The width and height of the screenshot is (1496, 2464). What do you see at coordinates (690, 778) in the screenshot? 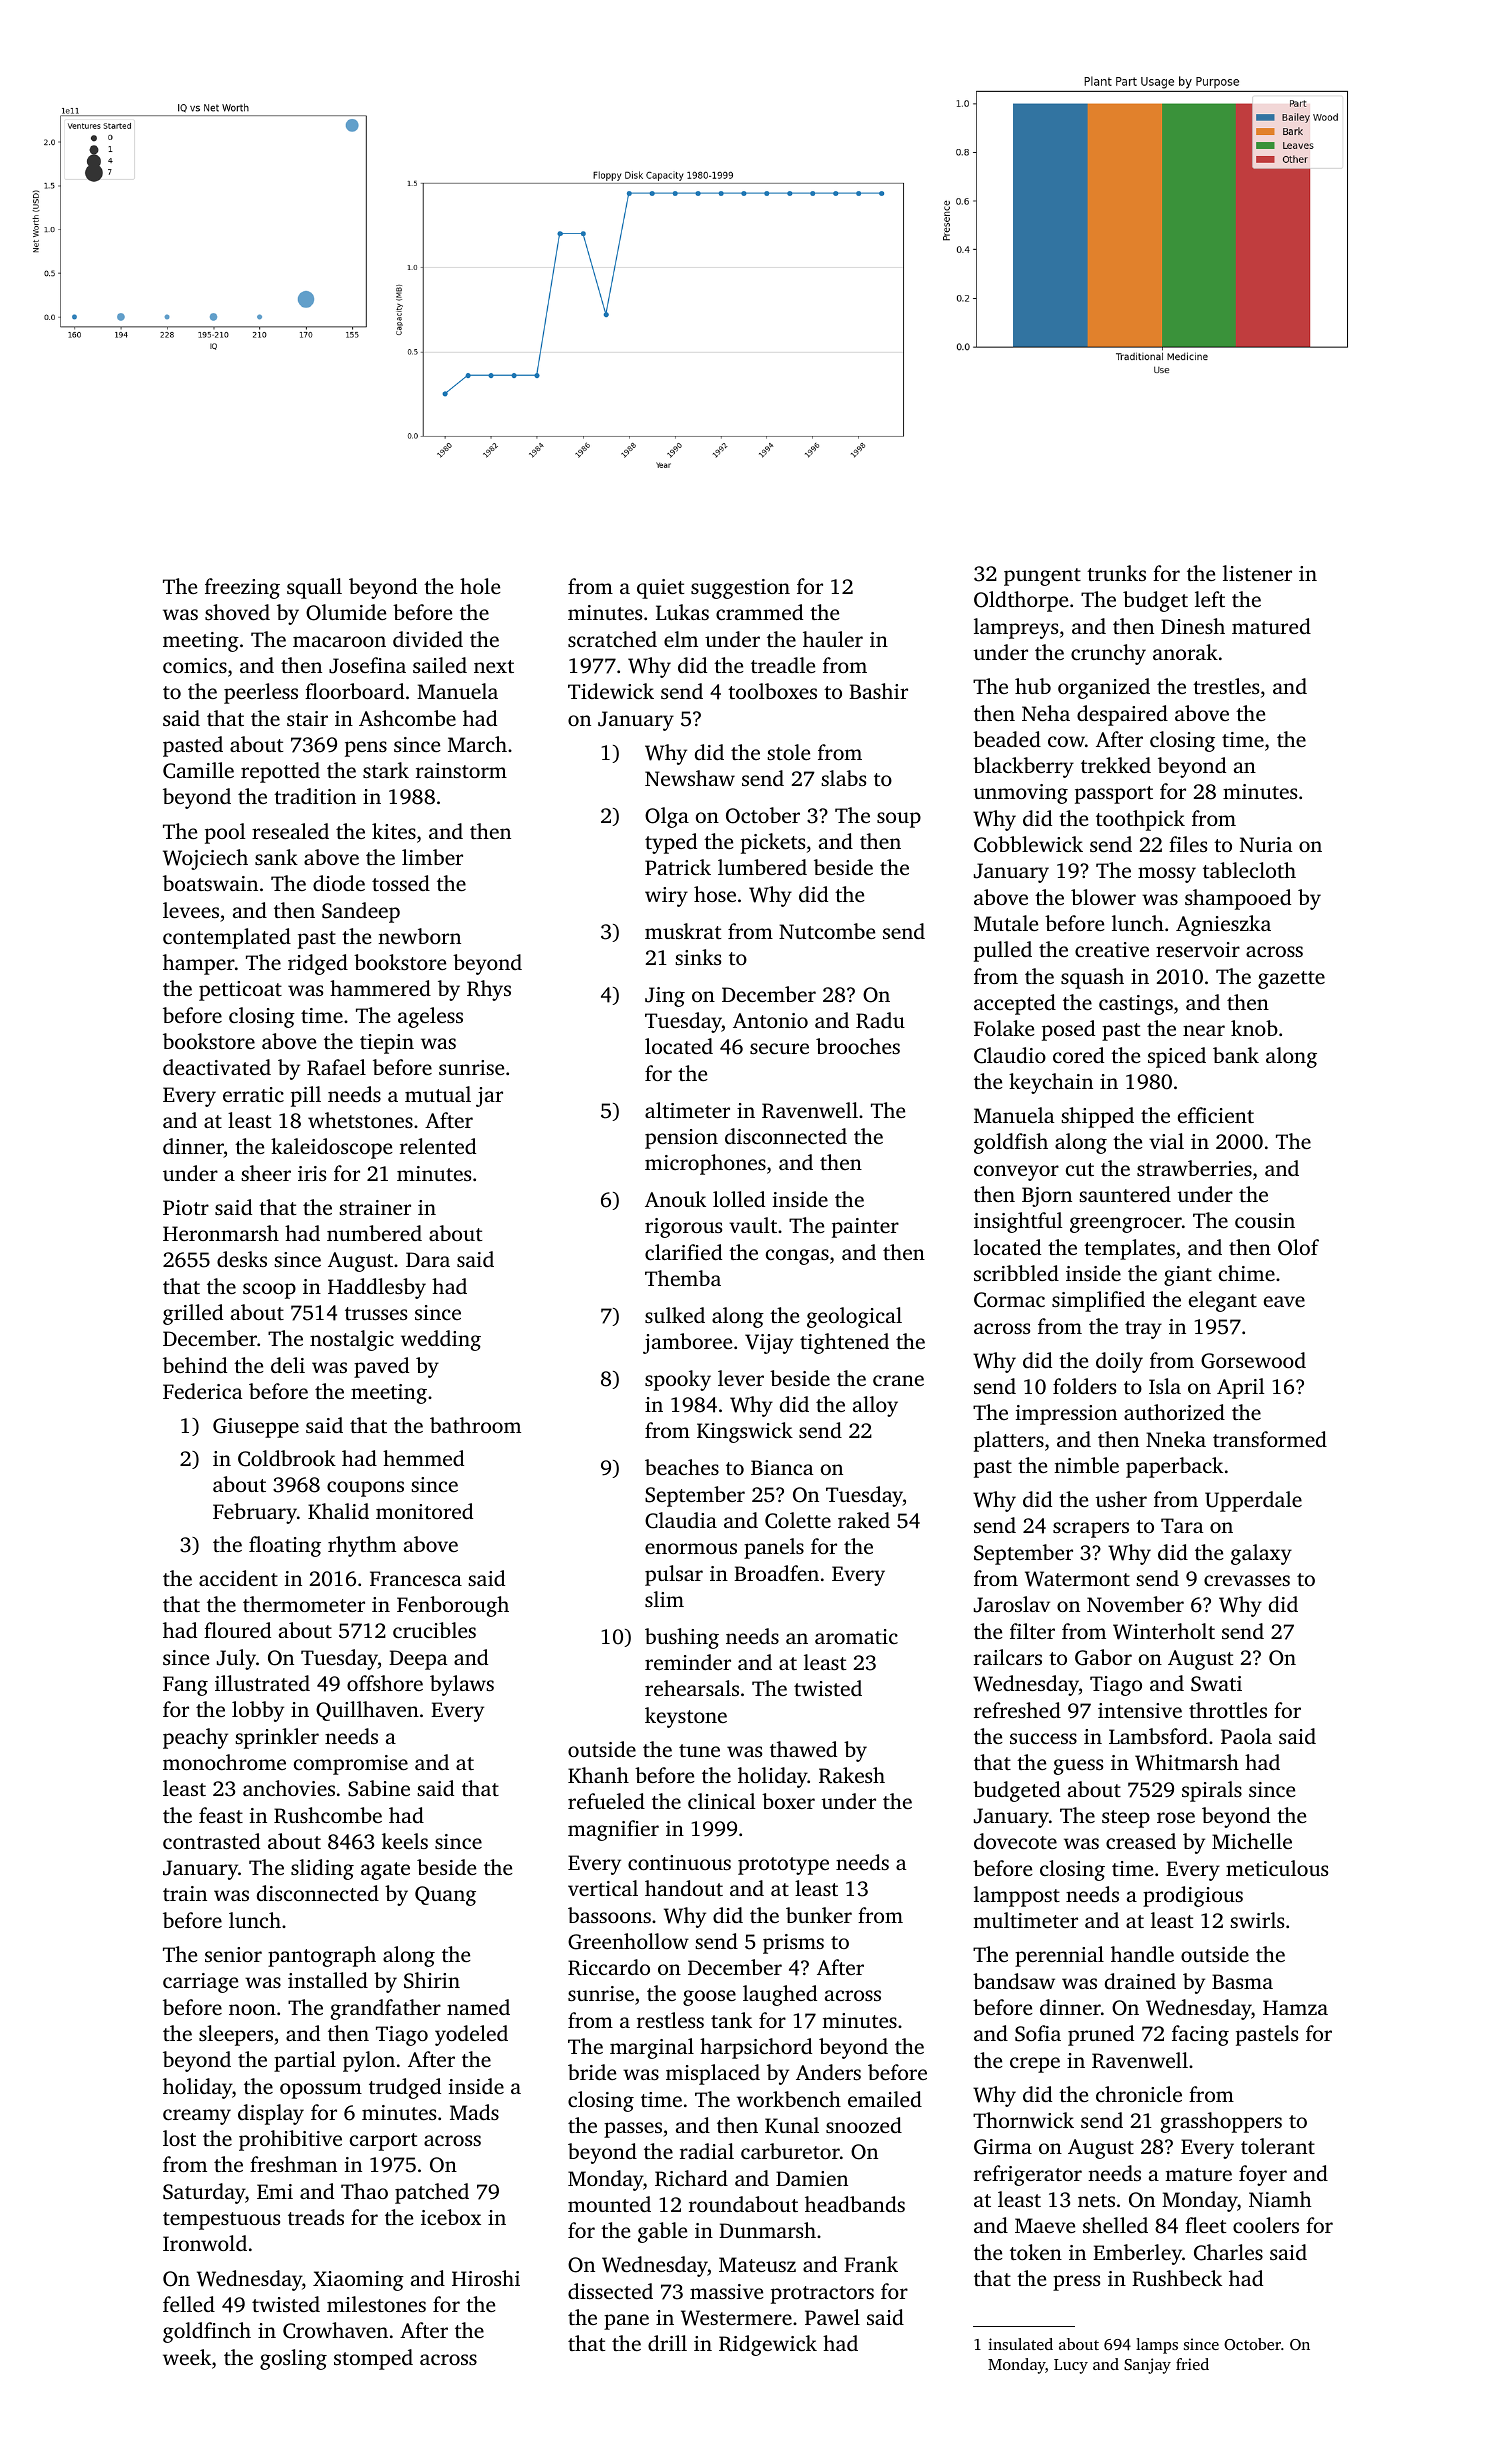
I see `Newshaw` at bounding box center [690, 778].
